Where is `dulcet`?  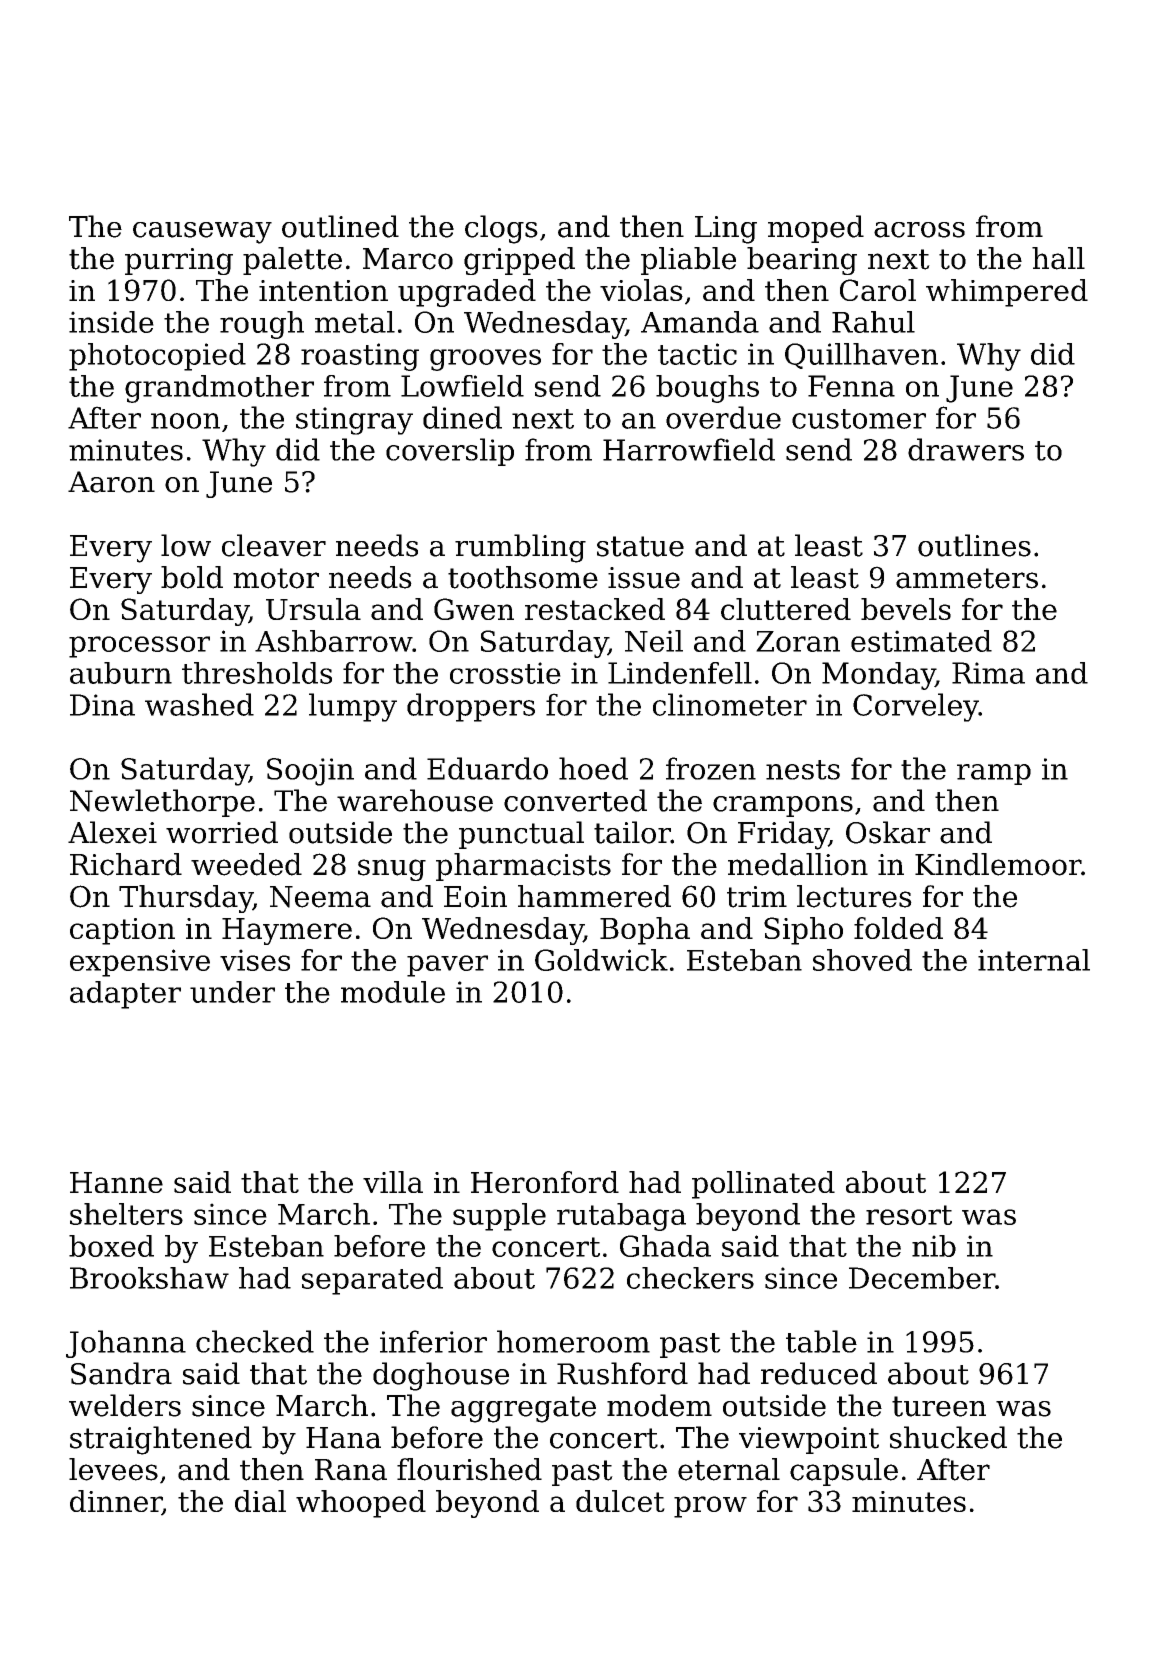
dulcet is located at coordinates (620, 1501).
